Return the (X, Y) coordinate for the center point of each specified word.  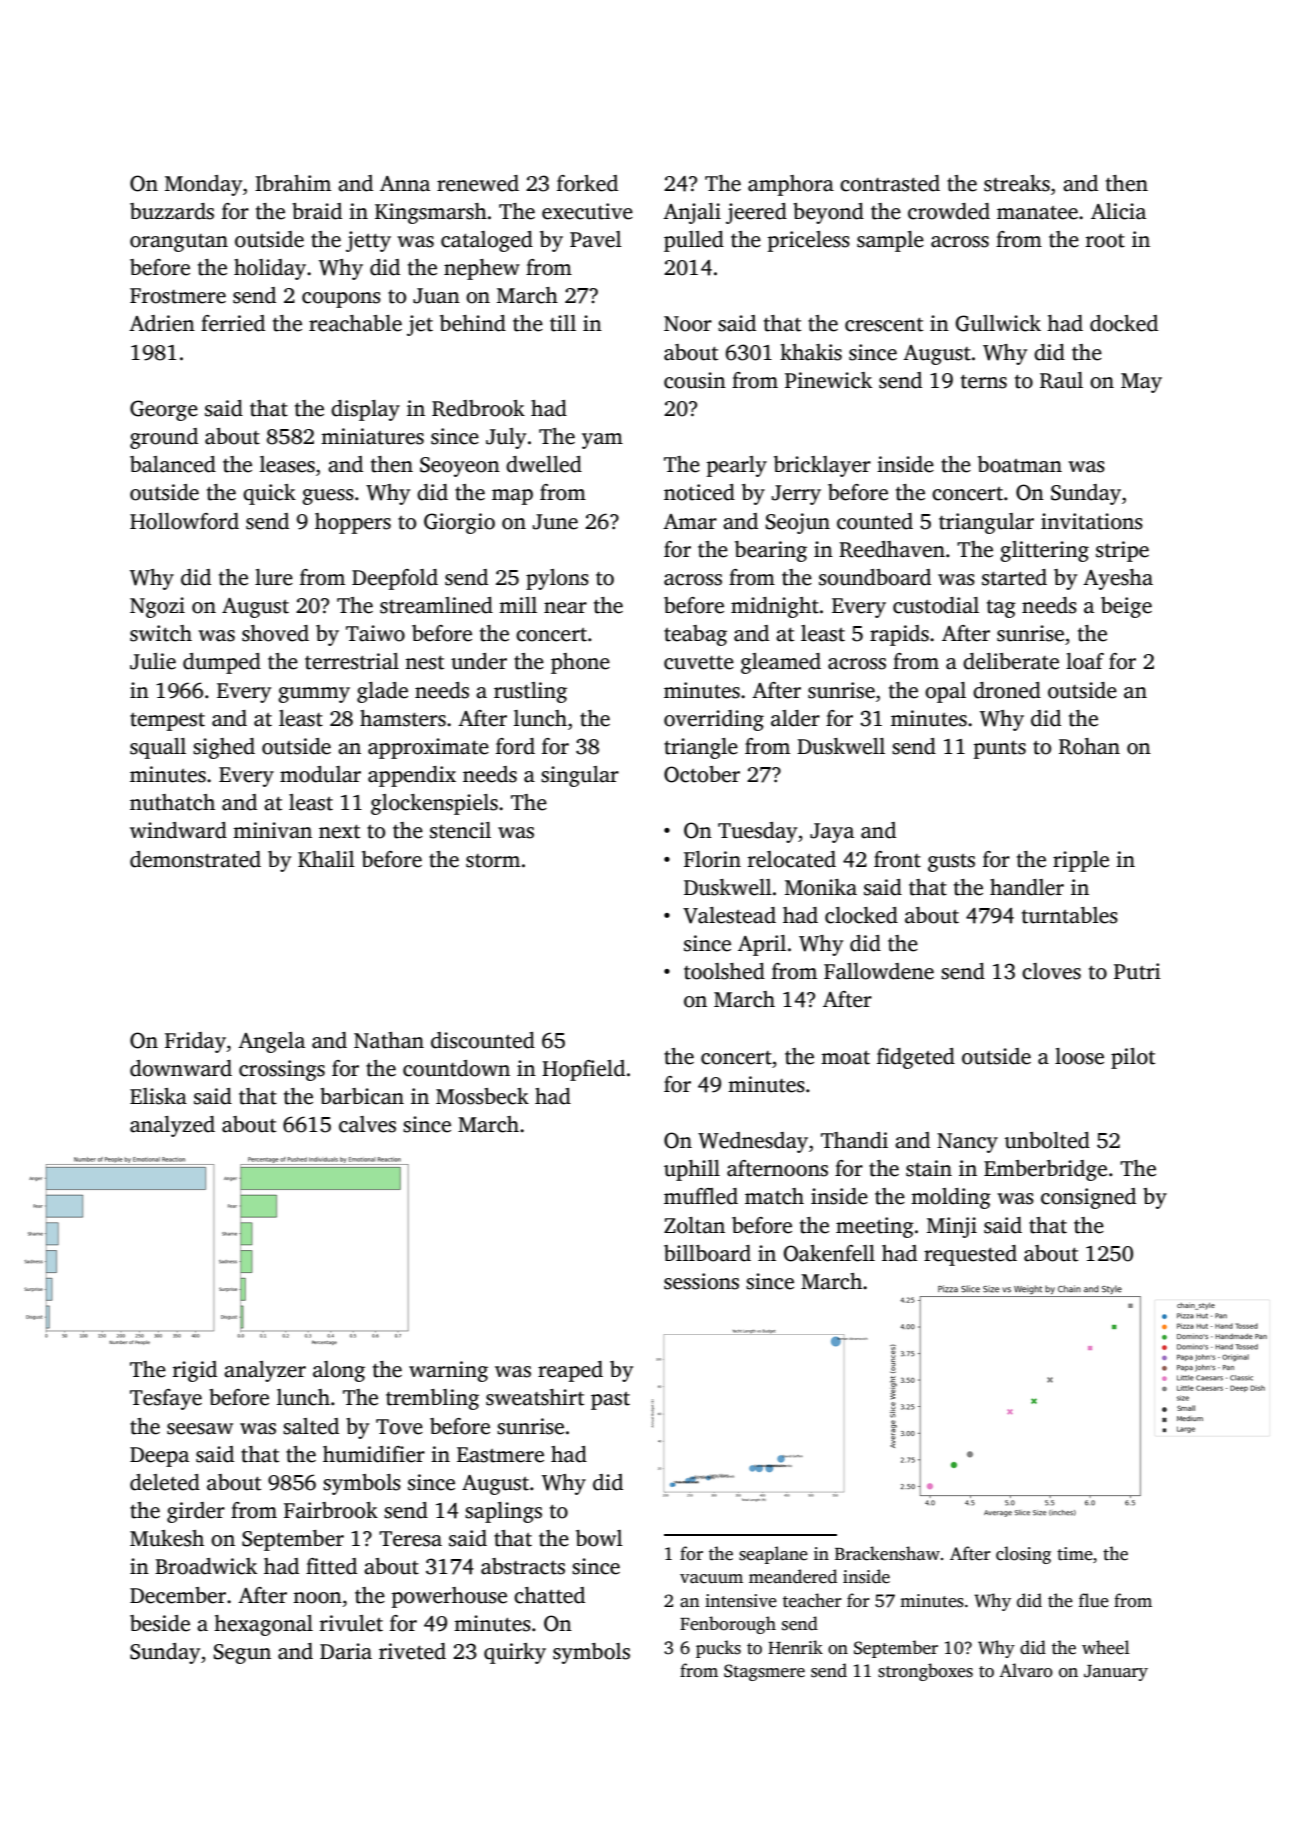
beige (1126, 607)
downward (181, 1068)
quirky (515, 1653)
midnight (775, 607)
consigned (1088, 1198)
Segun (242, 1654)
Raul (1061, 380)
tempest (167, 722)
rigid (195, 1371)
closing (1023, 1555)
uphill (692, 1170)
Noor (688, 324)
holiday (270, 269)
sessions (701, 1281)
